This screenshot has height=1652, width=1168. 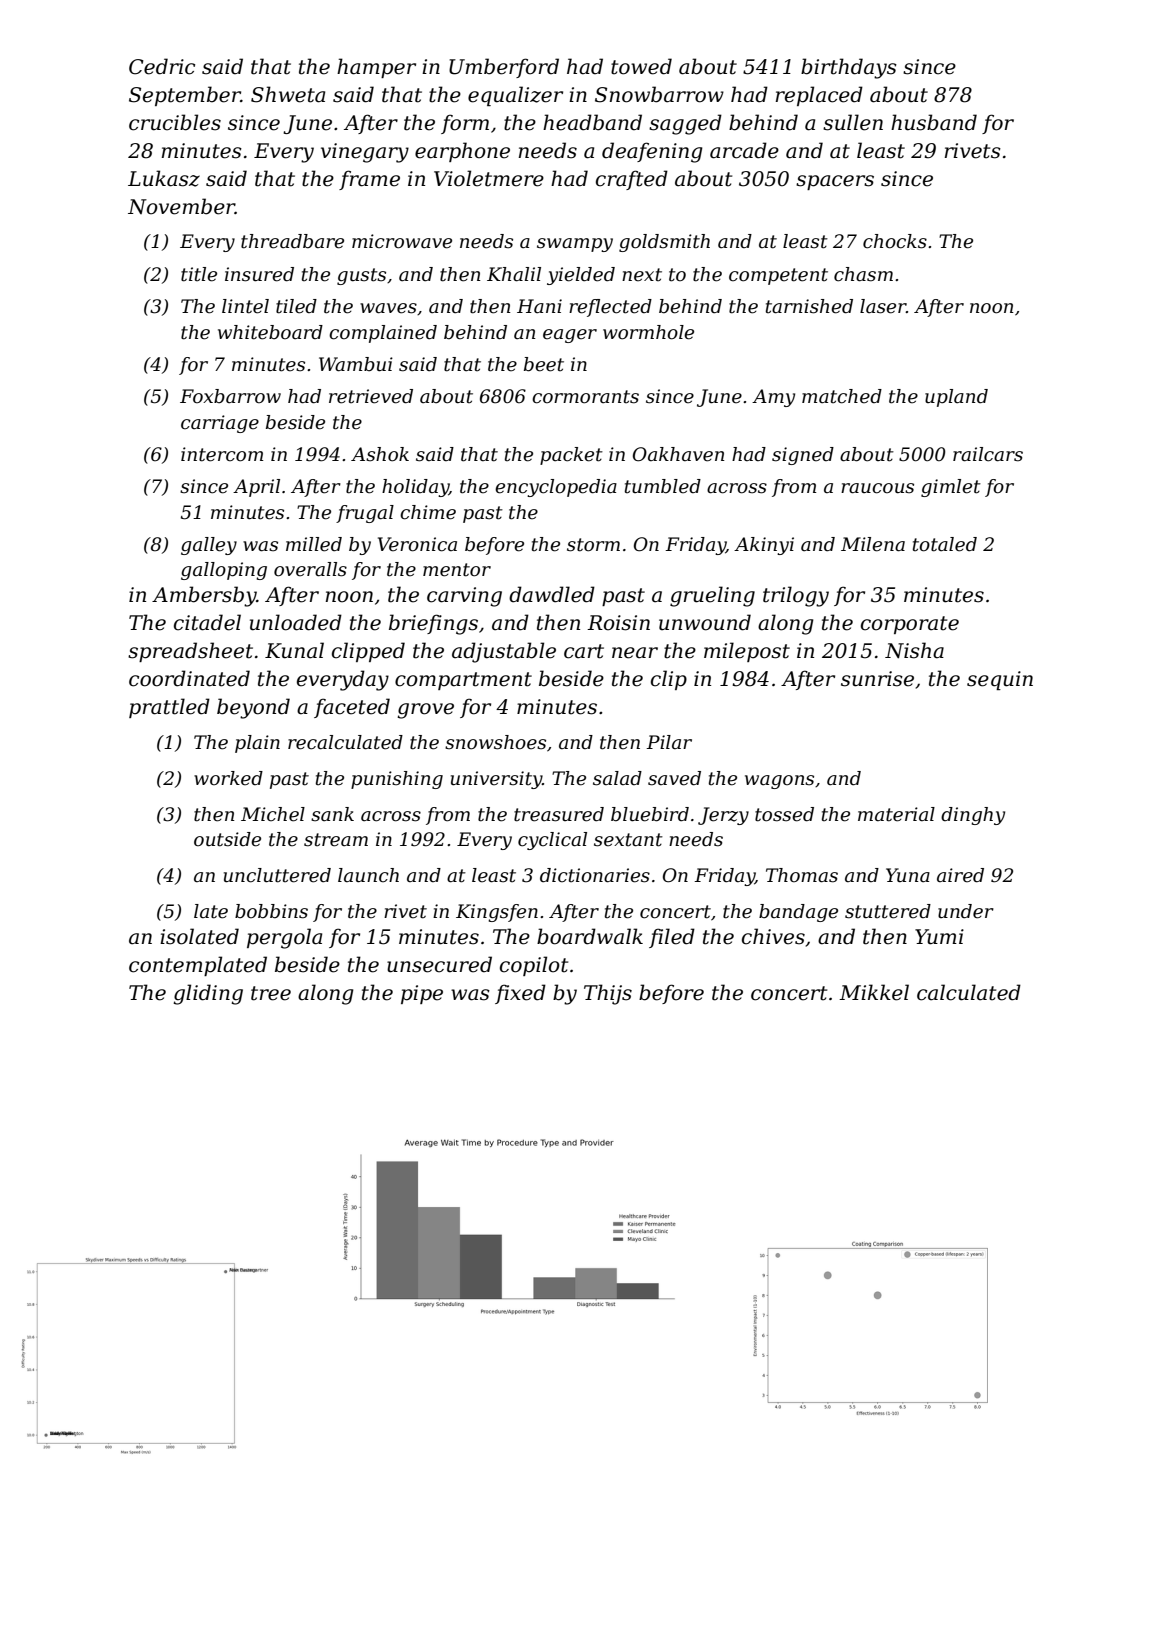 What do you see at coordinates (175, 122) in the screenshot?
I see `crucibles` at bounding box center [175, 122].
